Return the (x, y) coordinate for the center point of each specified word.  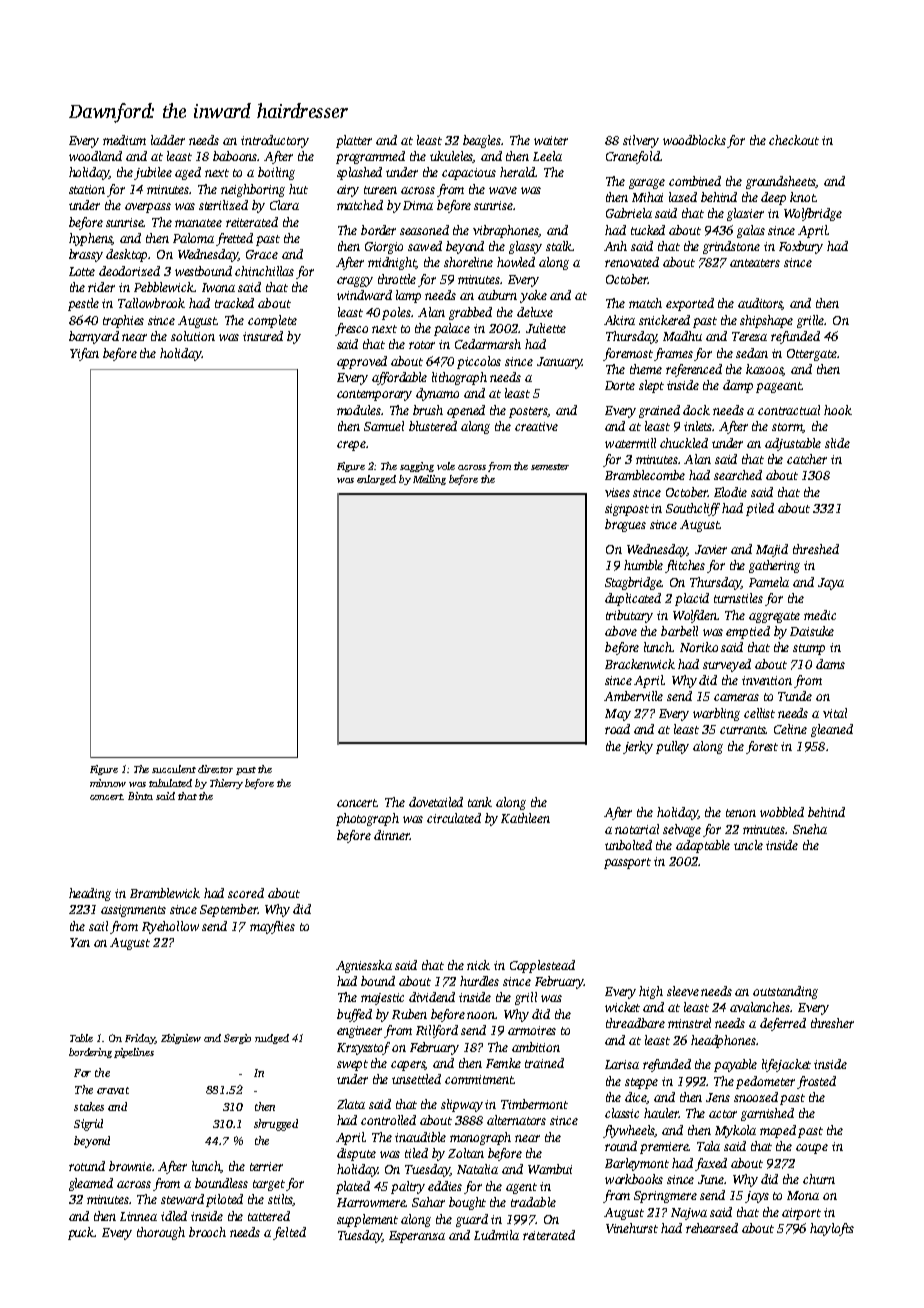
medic (820, 615)
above (621, 631)
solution (193, 336)
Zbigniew (181, 1039)
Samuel (384, 426)
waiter (551, 140)
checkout (794, 140)
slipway (462, 1105)
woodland (95, 156)
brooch (207, 1232)
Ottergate (812, 355)
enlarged (376, 480)
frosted (816, 1082)
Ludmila (496, 1235)
